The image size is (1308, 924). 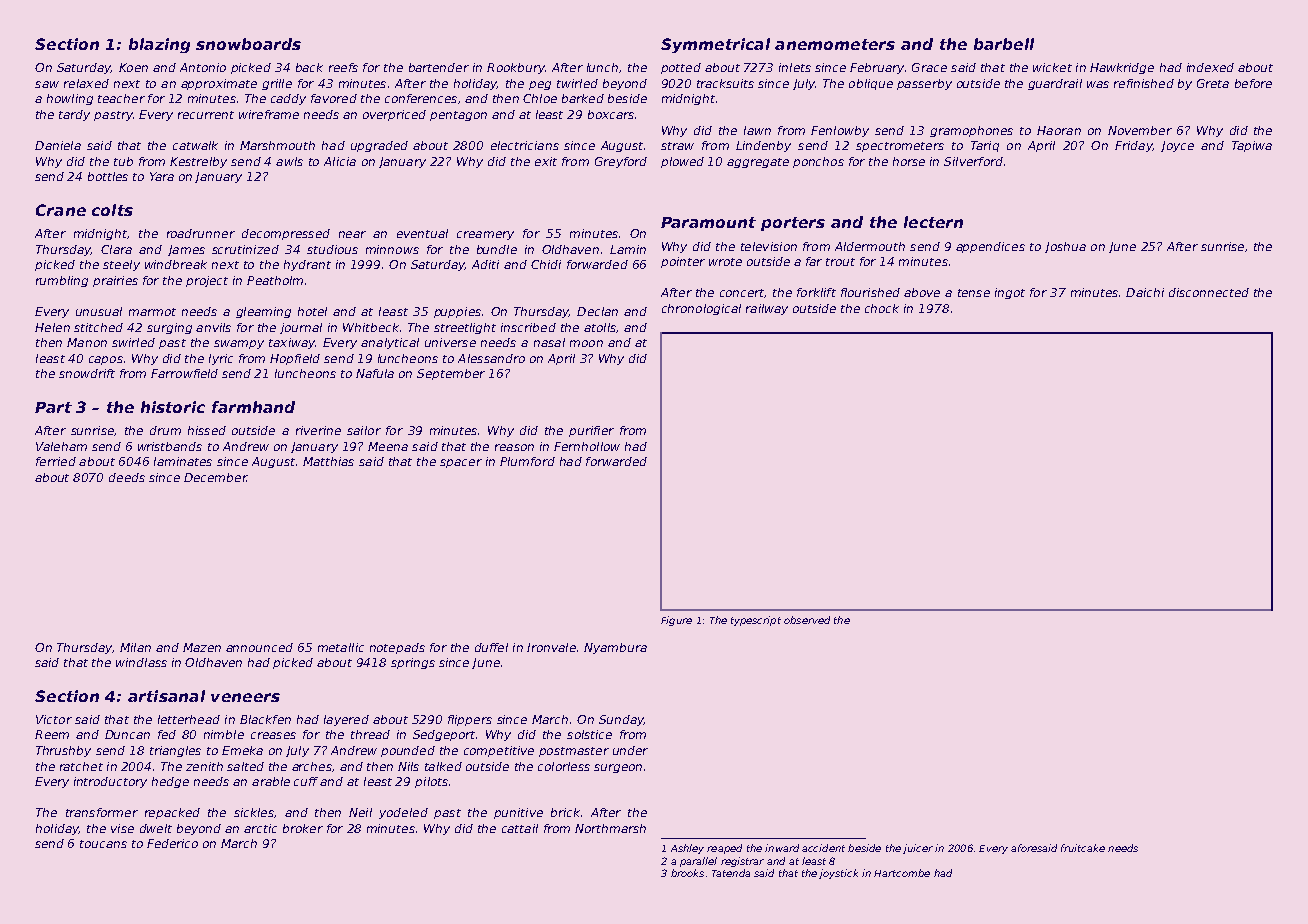 What do you see at coordinates (676, 621) in the image?
I see `Figure` at bounding box center [676, 621].
